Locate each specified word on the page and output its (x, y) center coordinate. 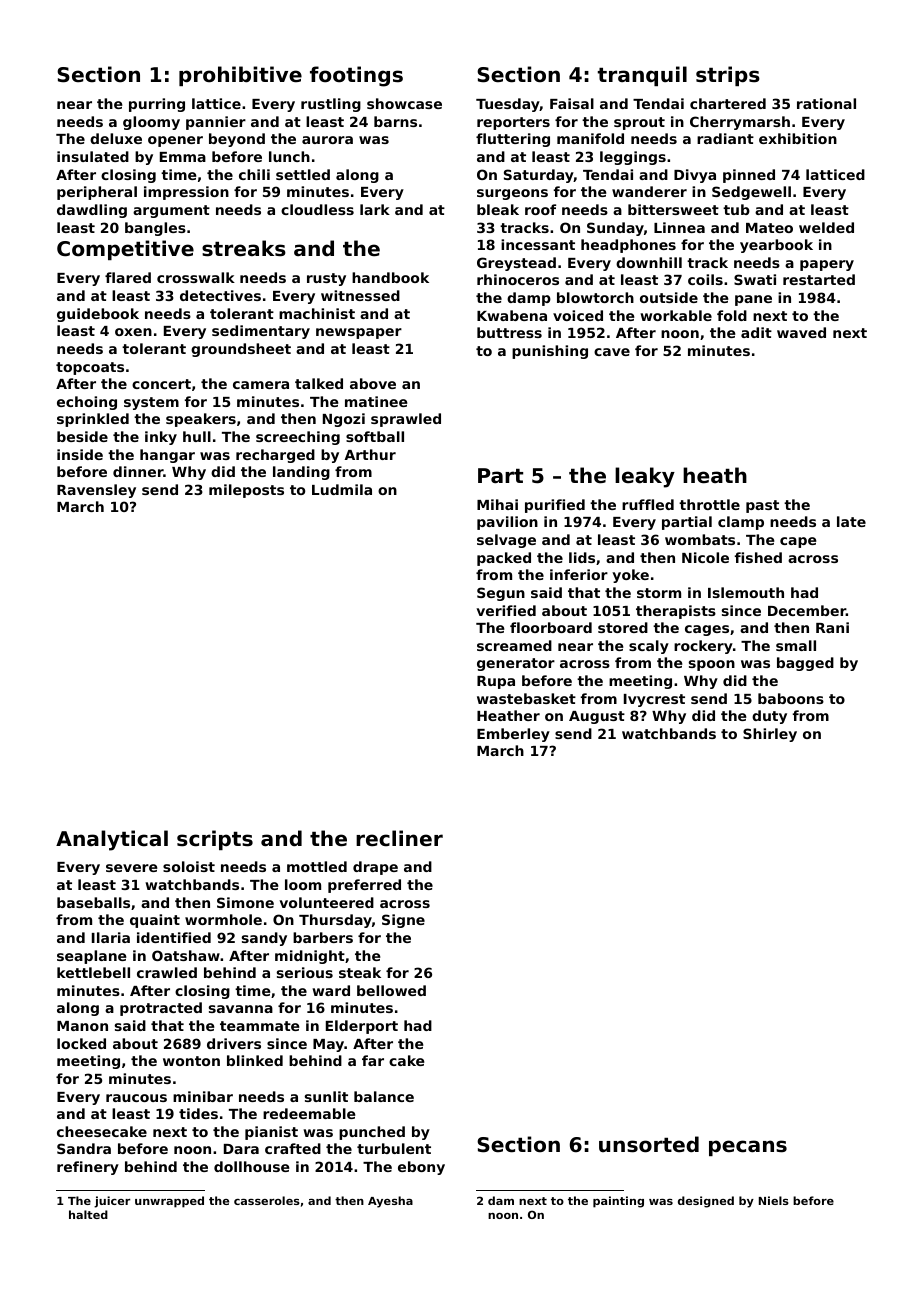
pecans (748, 1148)
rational (826, 103)
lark (375, 209)
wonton (191, 1061)
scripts (215, 840)
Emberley (513, 735)
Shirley (770, 735)
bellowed (391, 990)
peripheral (97, 193)
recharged (275, 456)
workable (676, 315)
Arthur (370, 454)
